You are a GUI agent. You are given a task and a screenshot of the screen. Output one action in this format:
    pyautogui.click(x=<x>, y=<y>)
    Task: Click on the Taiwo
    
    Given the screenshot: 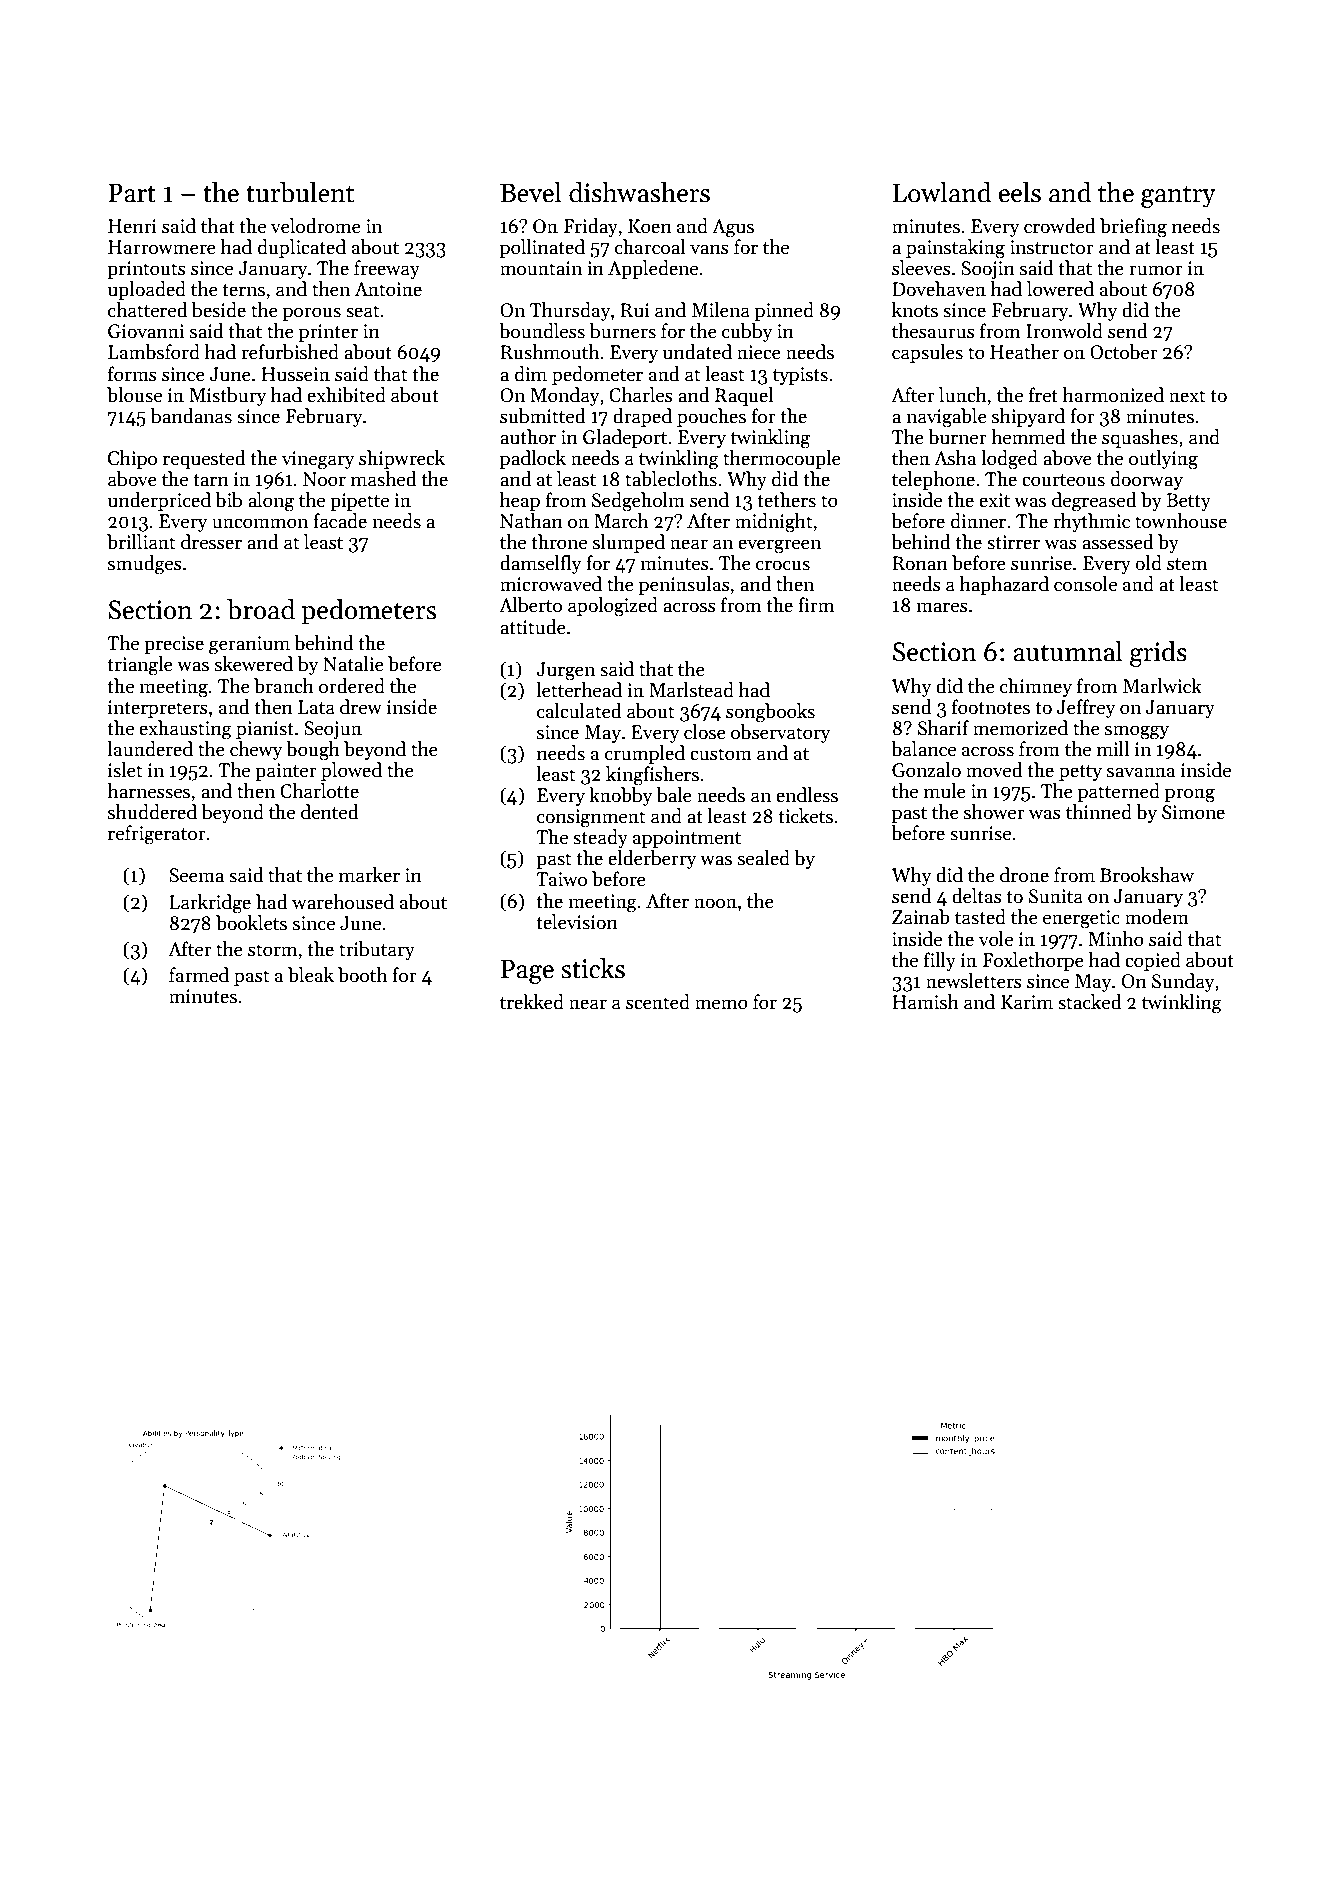 What is the action you would take?
    pyautogui.click(x=561, y=879)
